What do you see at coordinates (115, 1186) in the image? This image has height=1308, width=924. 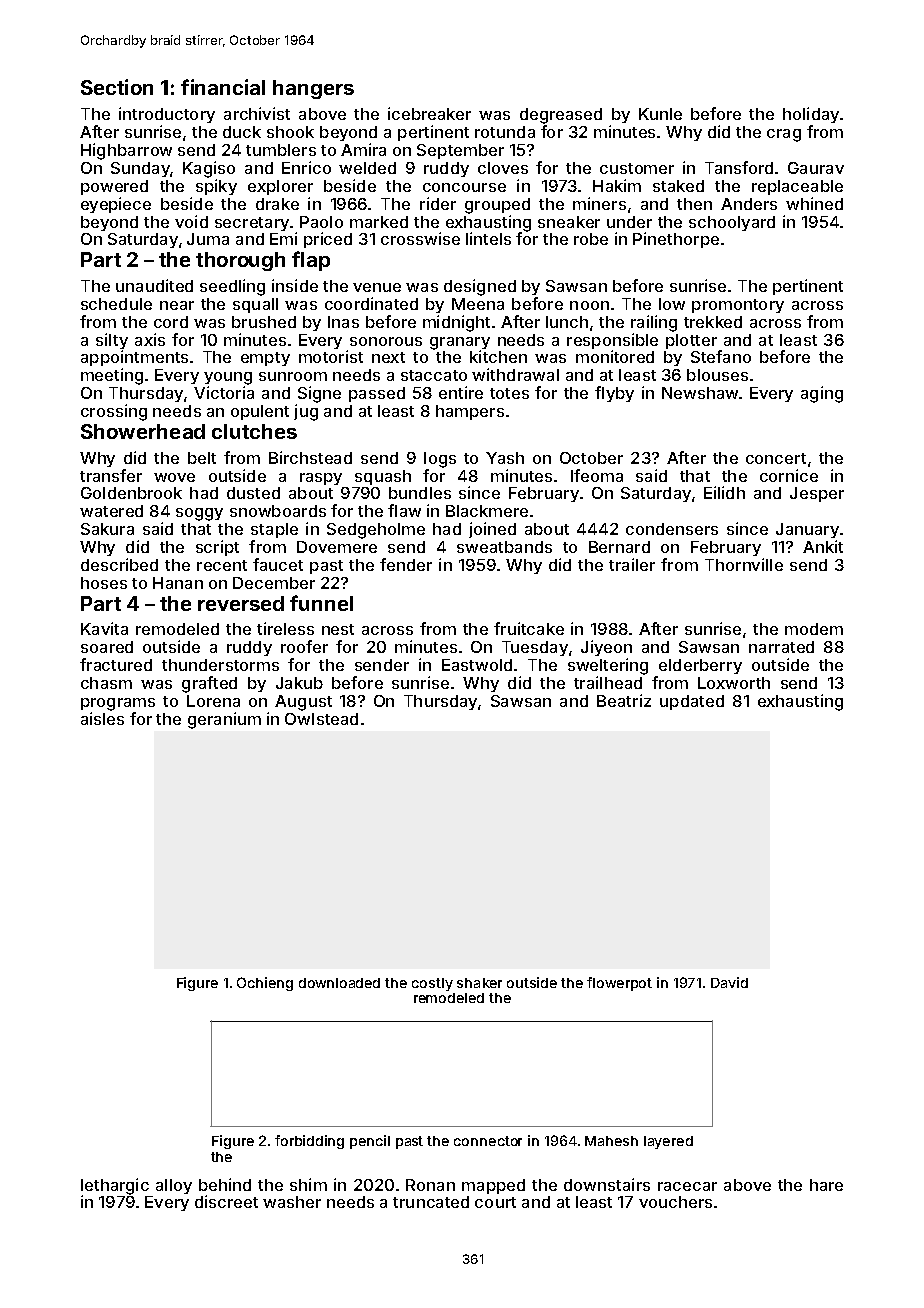 I see `lethargic` at bounding box center [115, 1186].
